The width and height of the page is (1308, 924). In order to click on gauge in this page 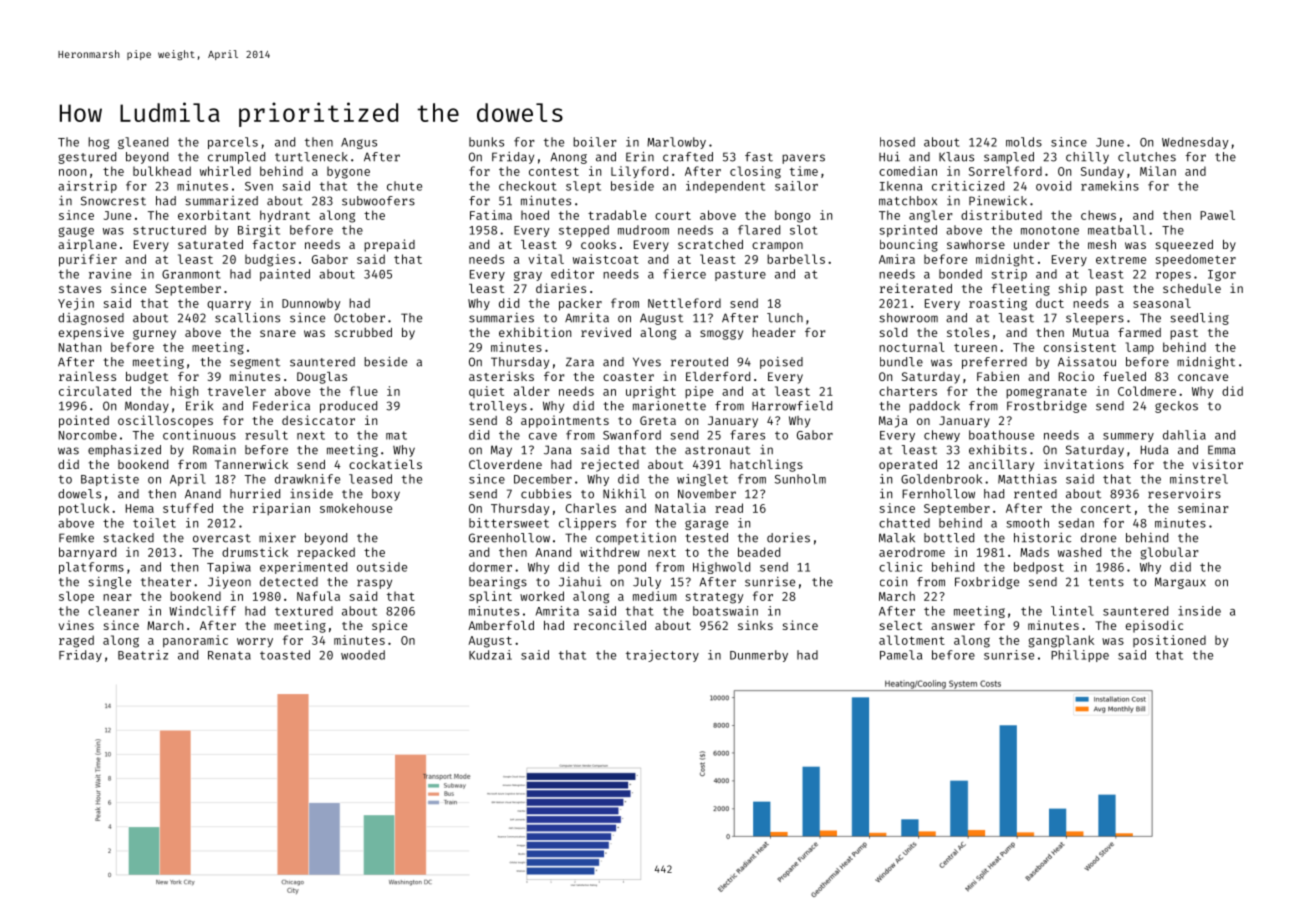, I will do `click(76, 232)`.
